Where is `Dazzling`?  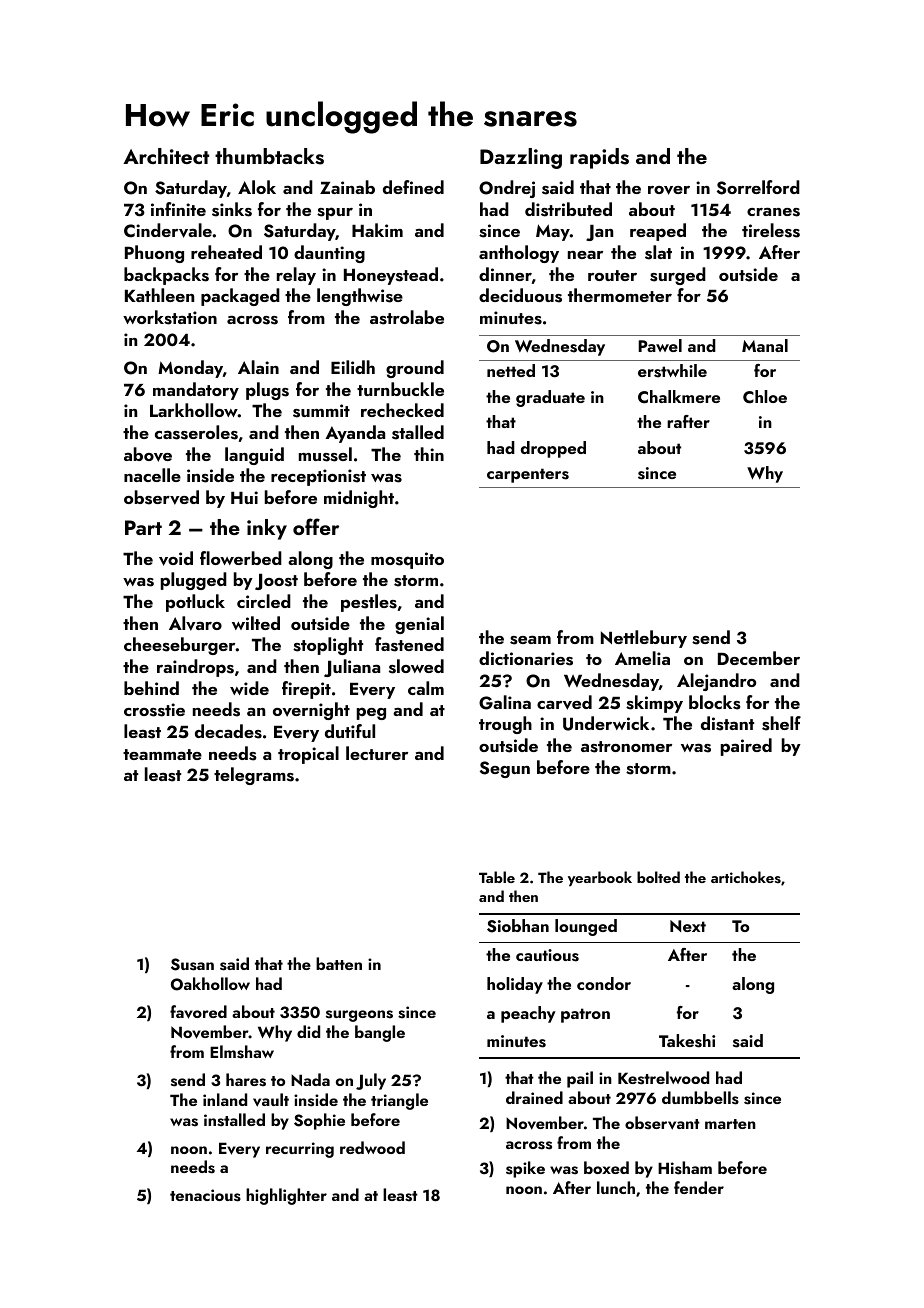
Dazzling is located at coordinates (521, 158).
